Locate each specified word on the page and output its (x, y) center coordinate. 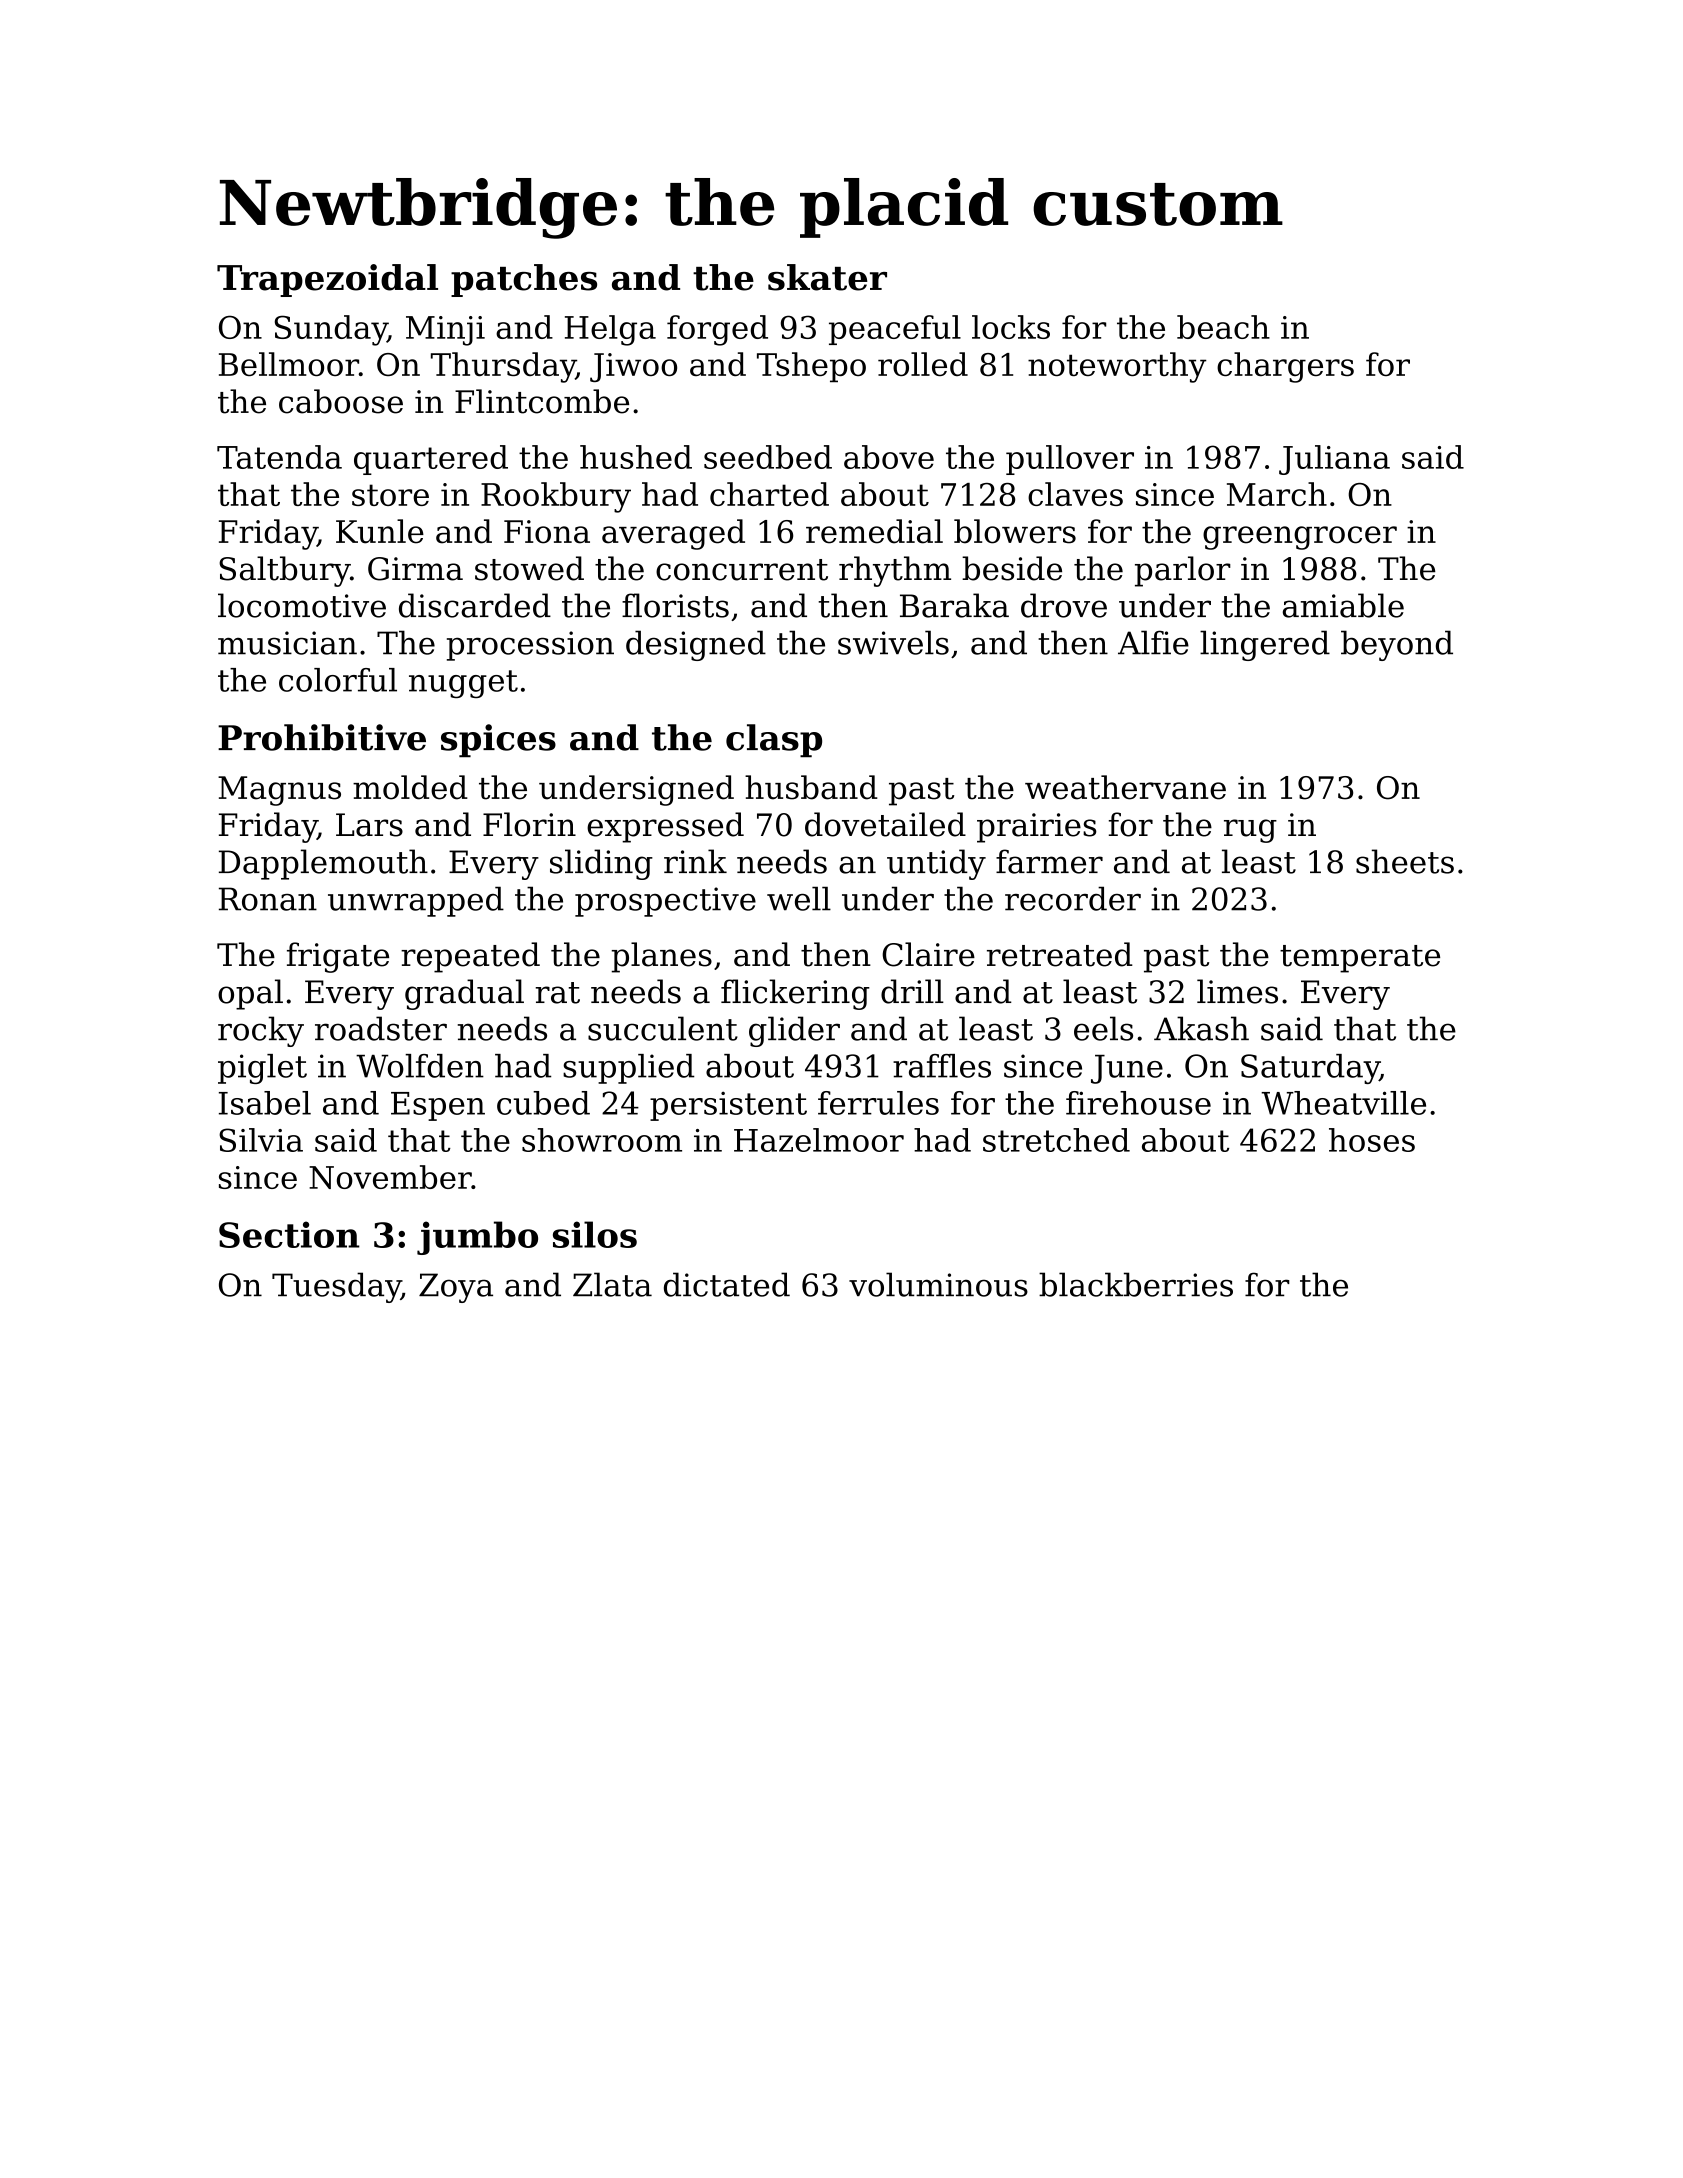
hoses (1372, 1140)
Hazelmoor (819, 1140)
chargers (1285, 367)
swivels (893, 642)
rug (1250, 831)
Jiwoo (633, 367)
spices (498, 740)
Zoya (456, 1288)
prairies (1037, 828)
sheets (1405, 861)
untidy (936, 864)
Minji (445, 331)
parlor (1183, 571)
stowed (529, 568)
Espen (438, 1106)
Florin (529, 824)
